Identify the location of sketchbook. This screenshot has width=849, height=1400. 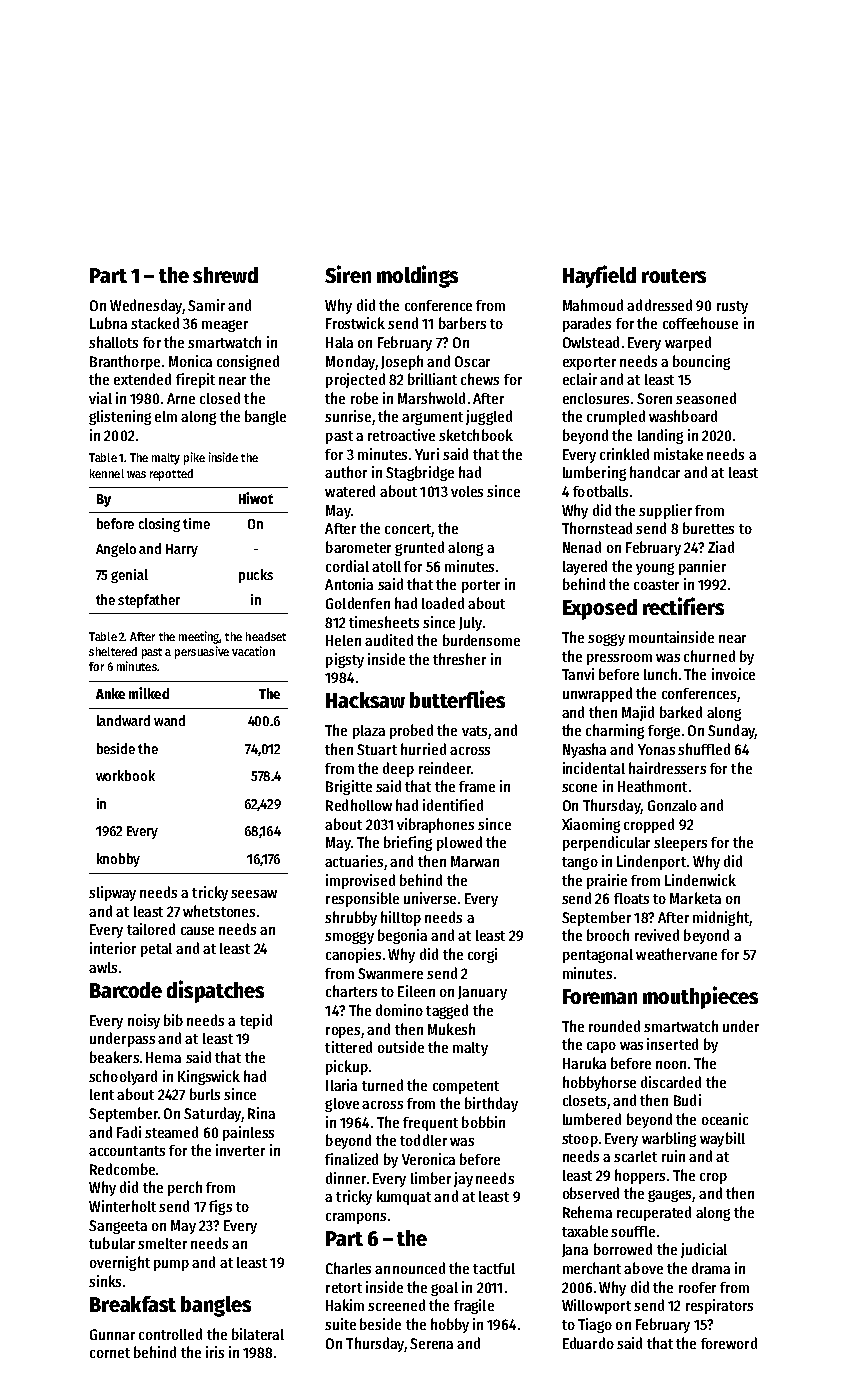
(476, 435).
